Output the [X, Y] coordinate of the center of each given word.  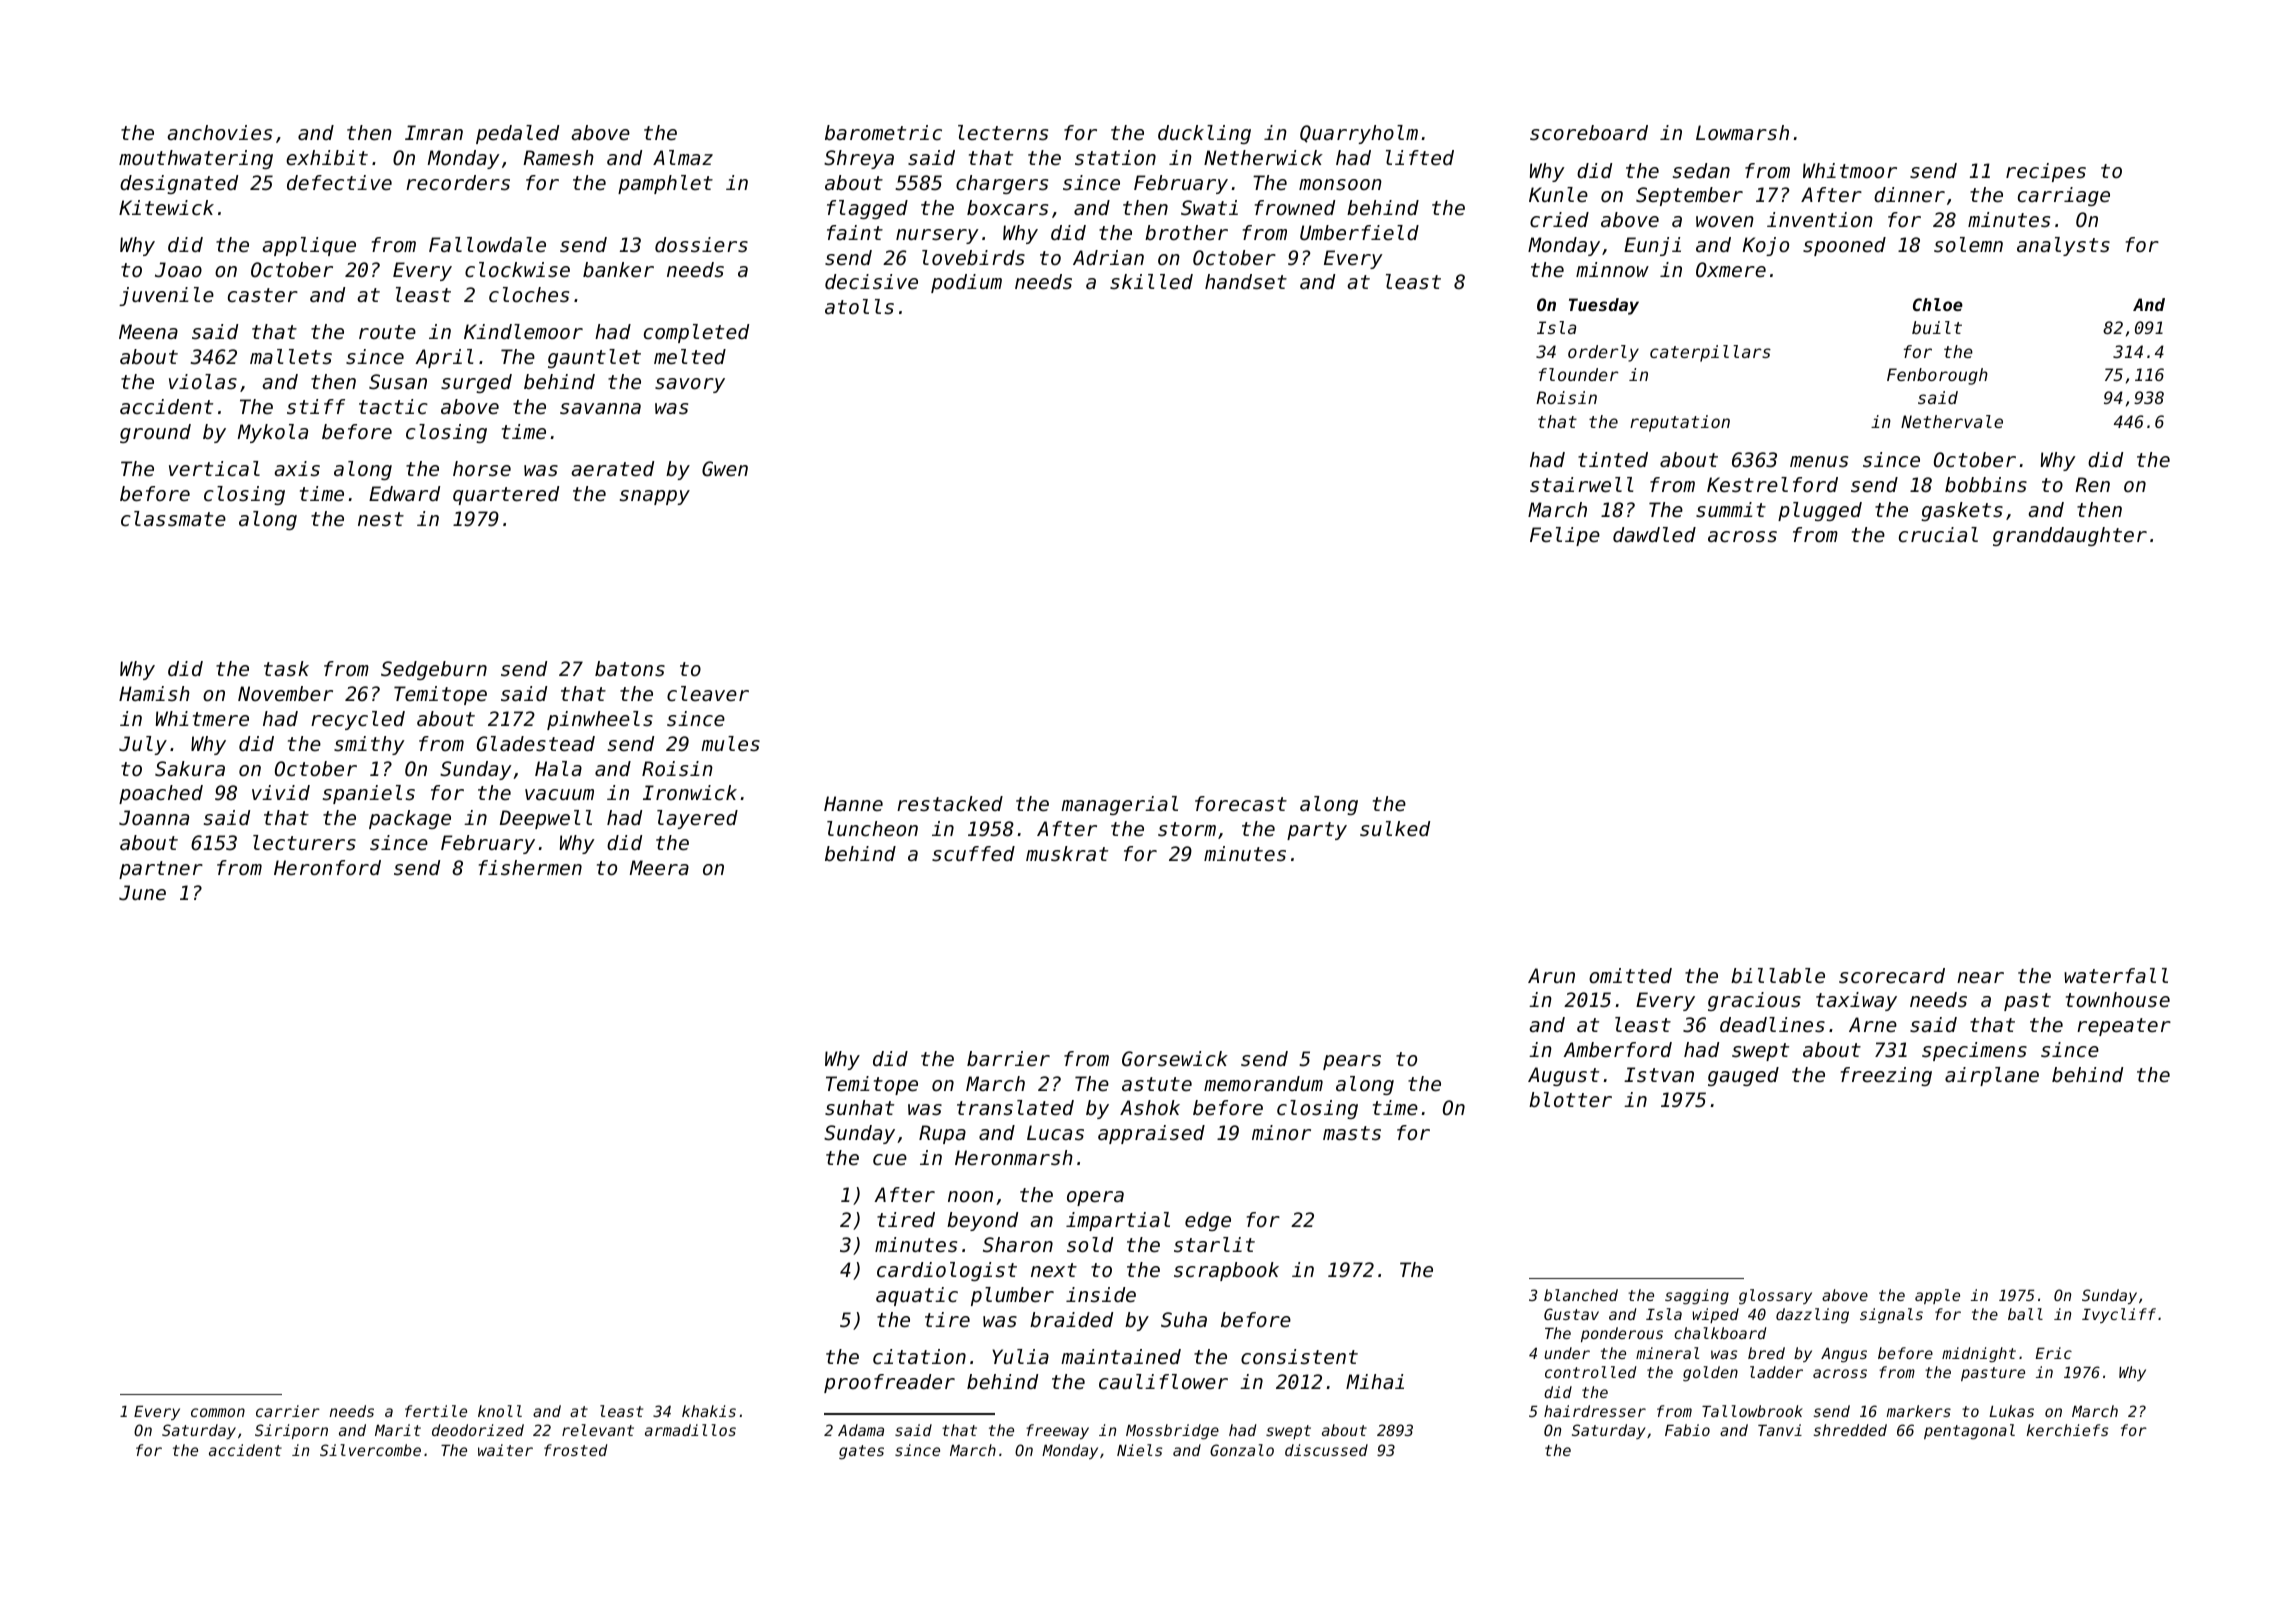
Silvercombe [370, 1450]
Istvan [1659, 1075]
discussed [1326, 1450]
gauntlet [594, 358]
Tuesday [1604, 306]
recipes [2046, 172]
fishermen [530, 868]
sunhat [859, 1107]
